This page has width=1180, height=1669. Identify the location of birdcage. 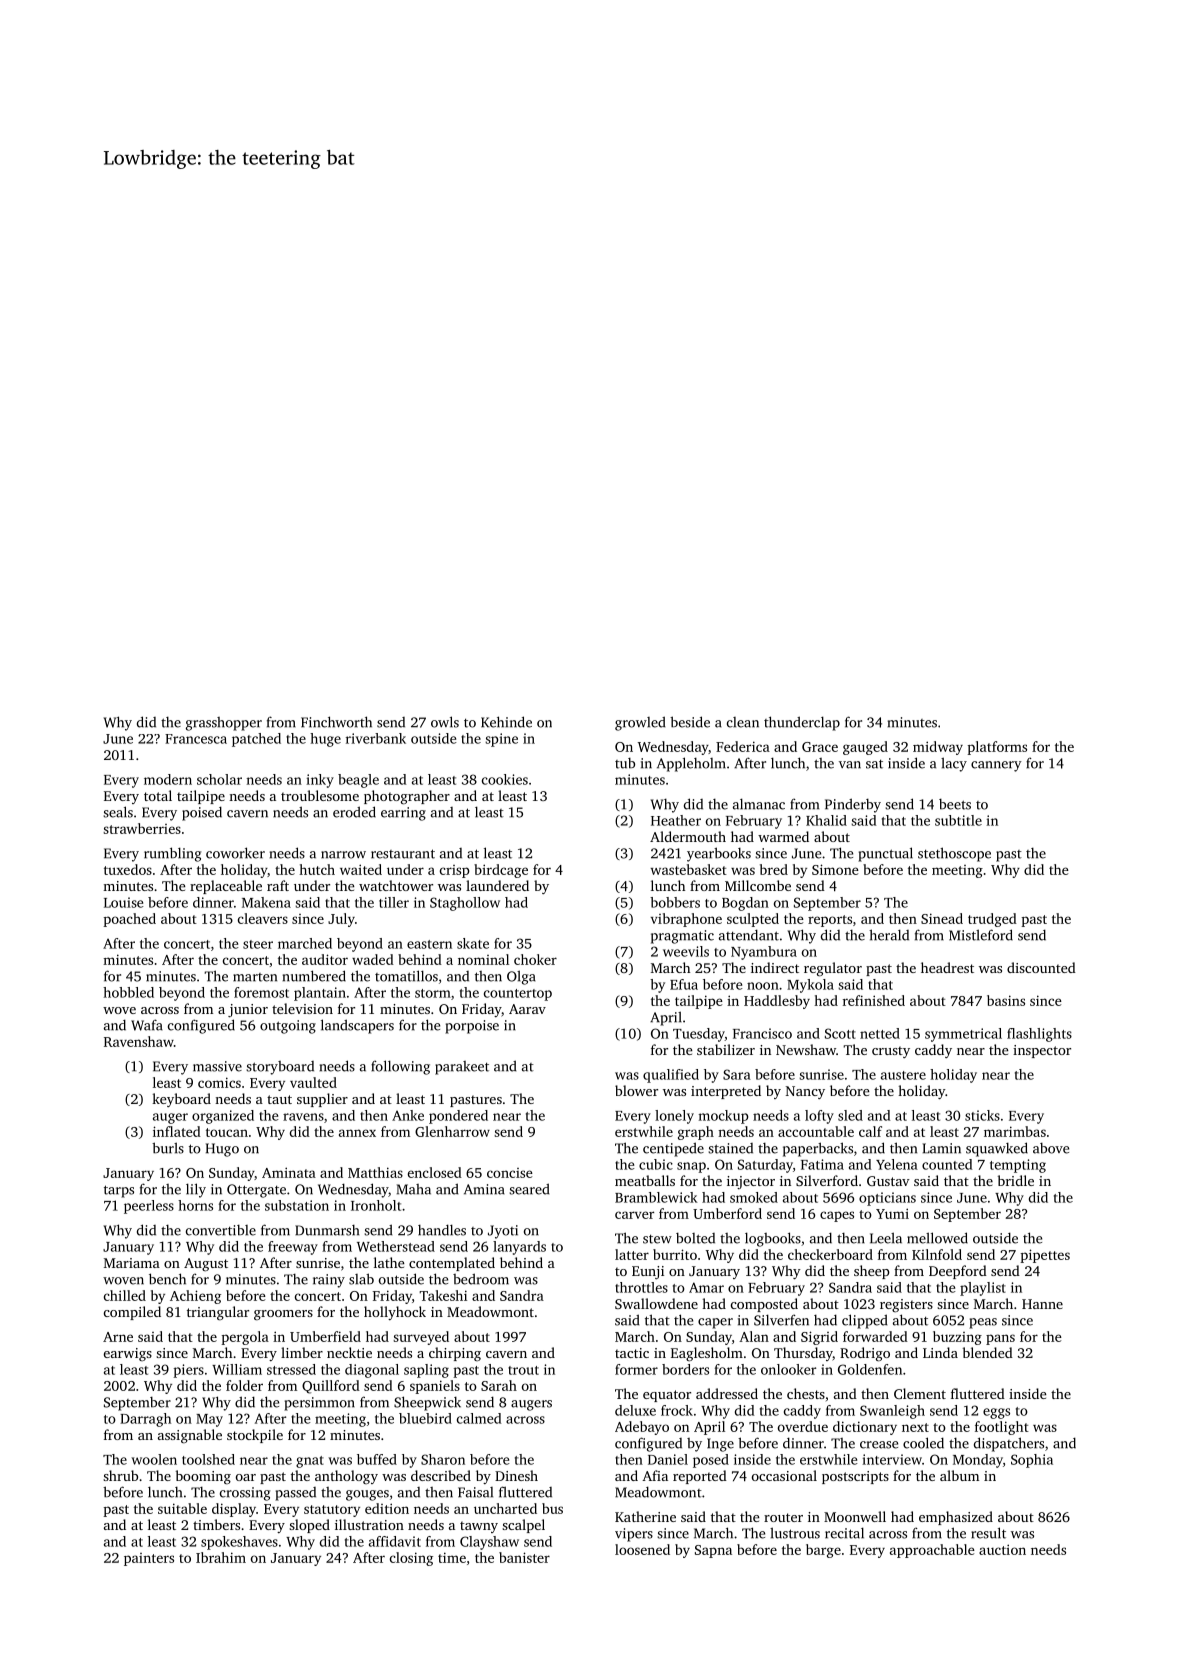
(501, 871).
